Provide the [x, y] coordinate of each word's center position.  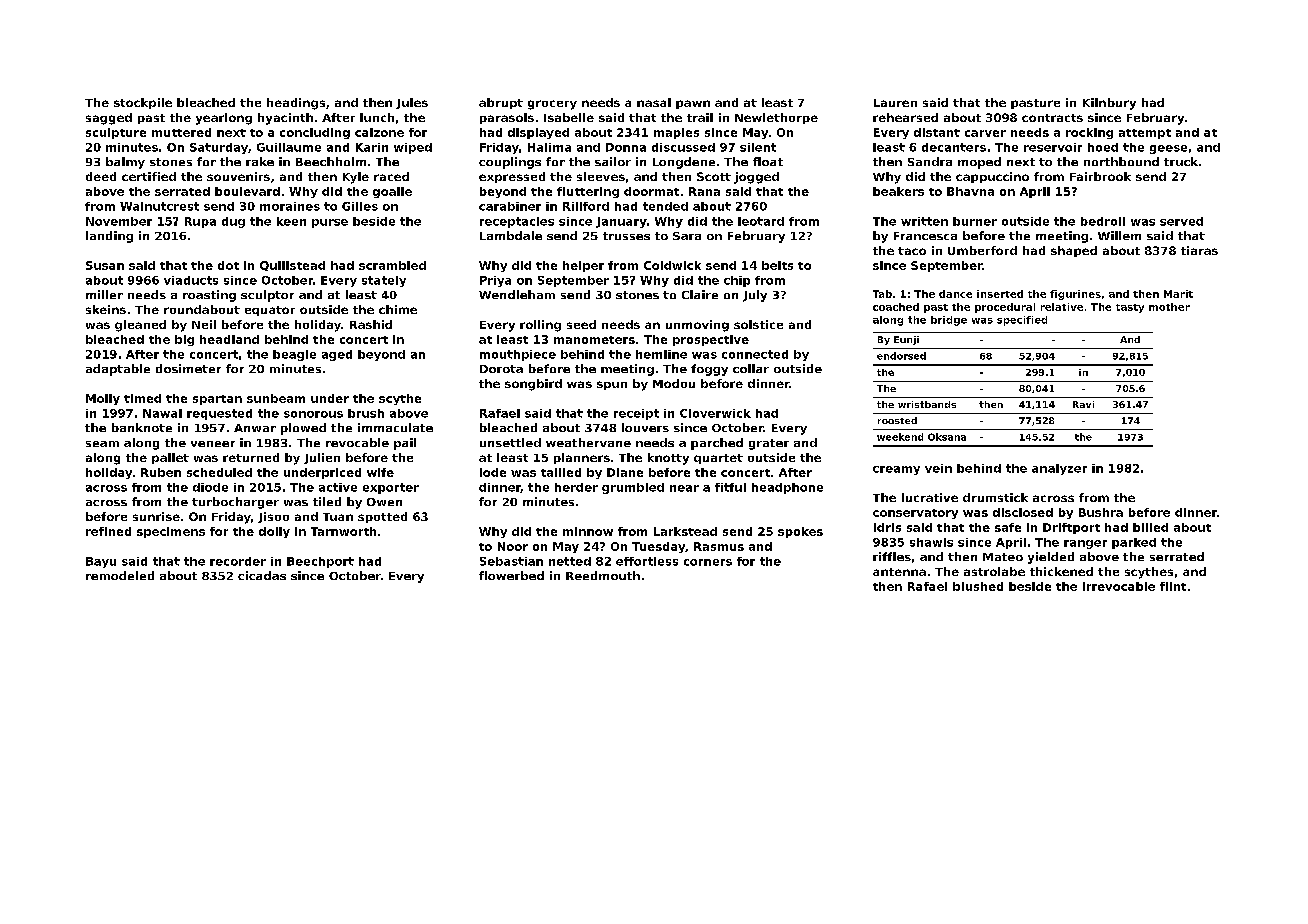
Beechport [320, 562]
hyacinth [285, 119]
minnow [588, 531]
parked [1134, 543]
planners [582, 458]
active [338, 487]
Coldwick [672, 265]
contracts [1052, 118]
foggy [709, 370]
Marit [1178, 294]
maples [676, 133]
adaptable [118, 370]
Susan [105, 265]
